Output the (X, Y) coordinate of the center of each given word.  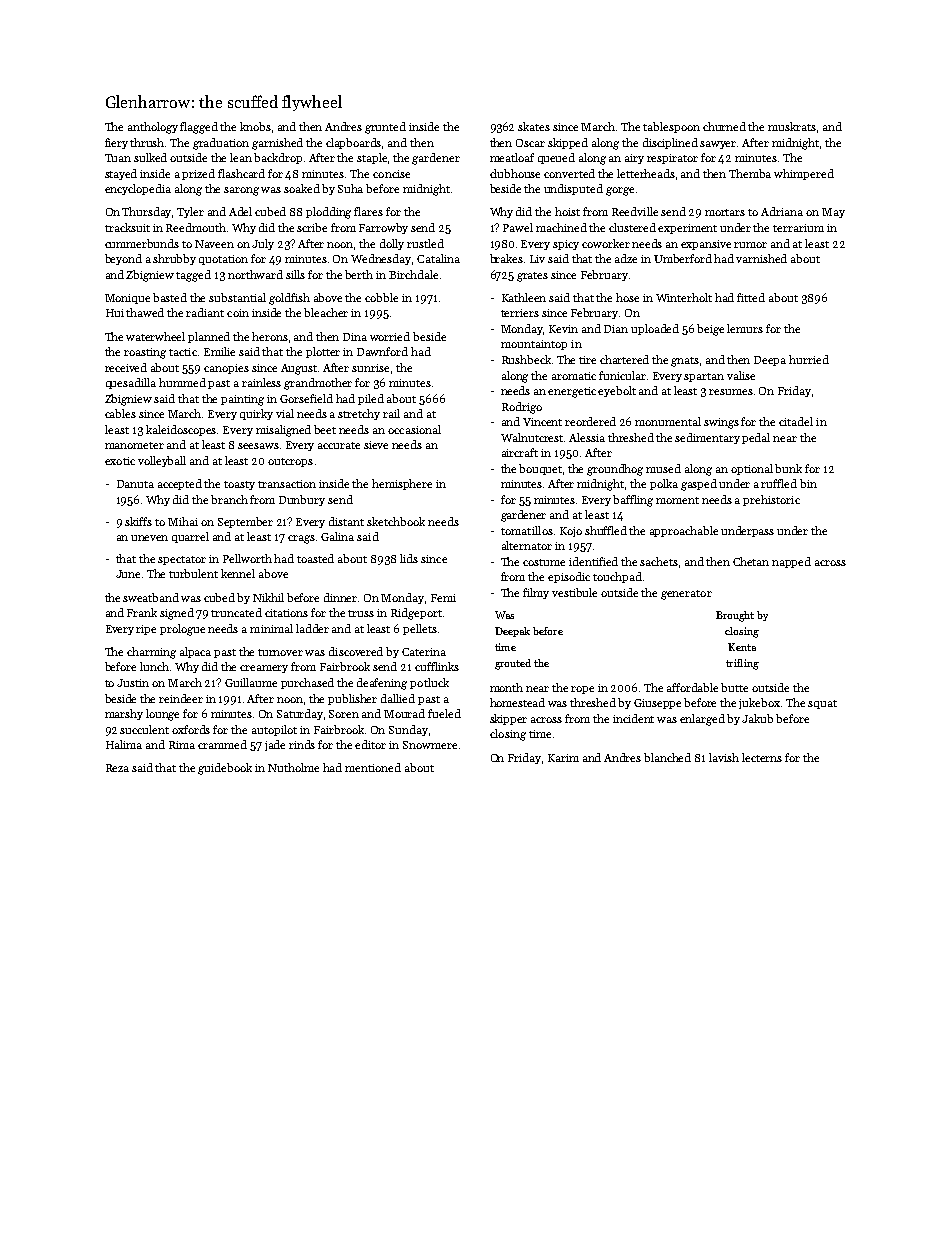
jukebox (759, 703)
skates (534, 126)
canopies (226, 369)
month (506, 687)
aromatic (574, 376)
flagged (199, 128)
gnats (685, 362)
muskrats (792, 126)
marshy (124, 714)
